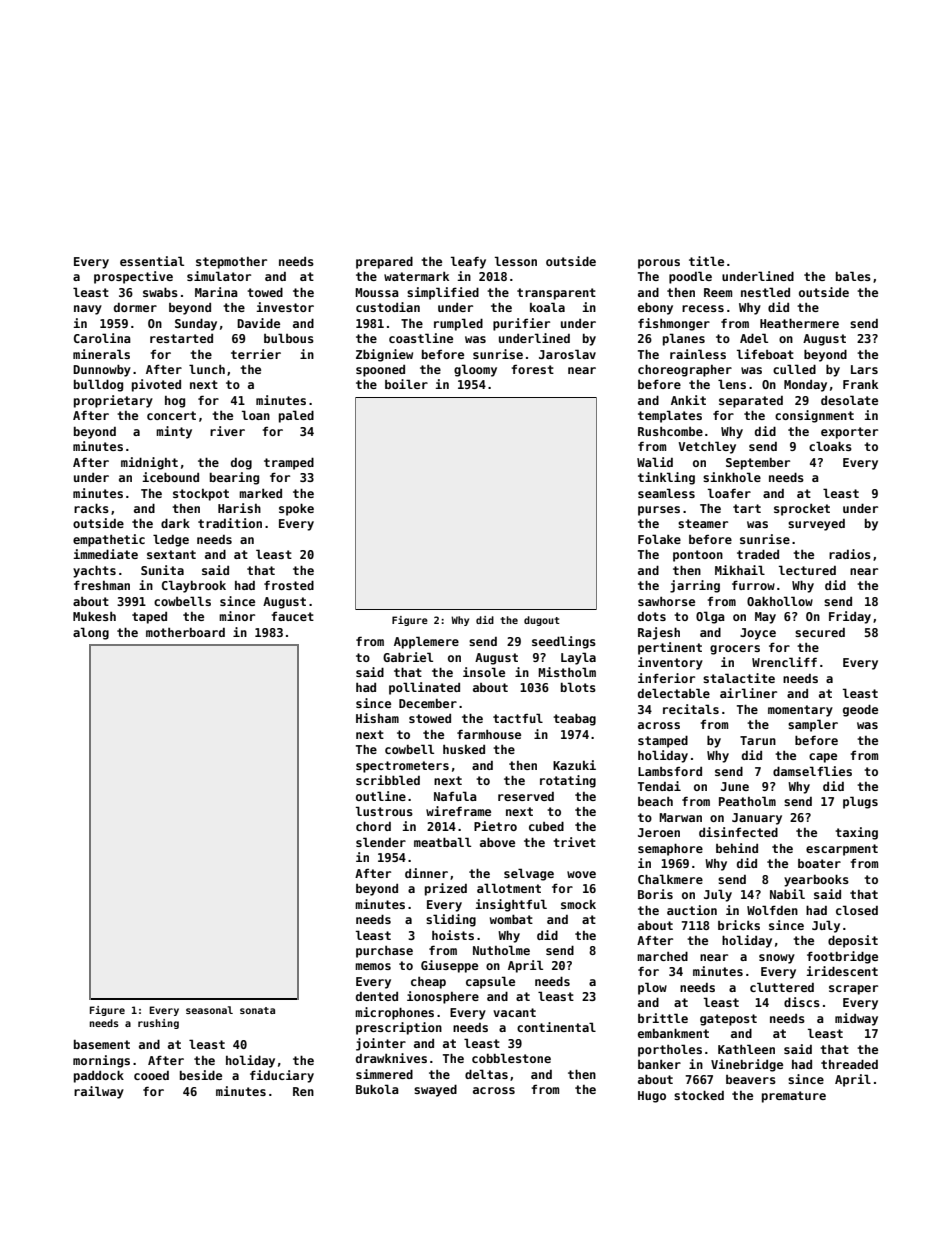 This document has height=1233, width=952. Describe the element at coordinates (652, 1097) in the document. I see `Hugo` at that location.
